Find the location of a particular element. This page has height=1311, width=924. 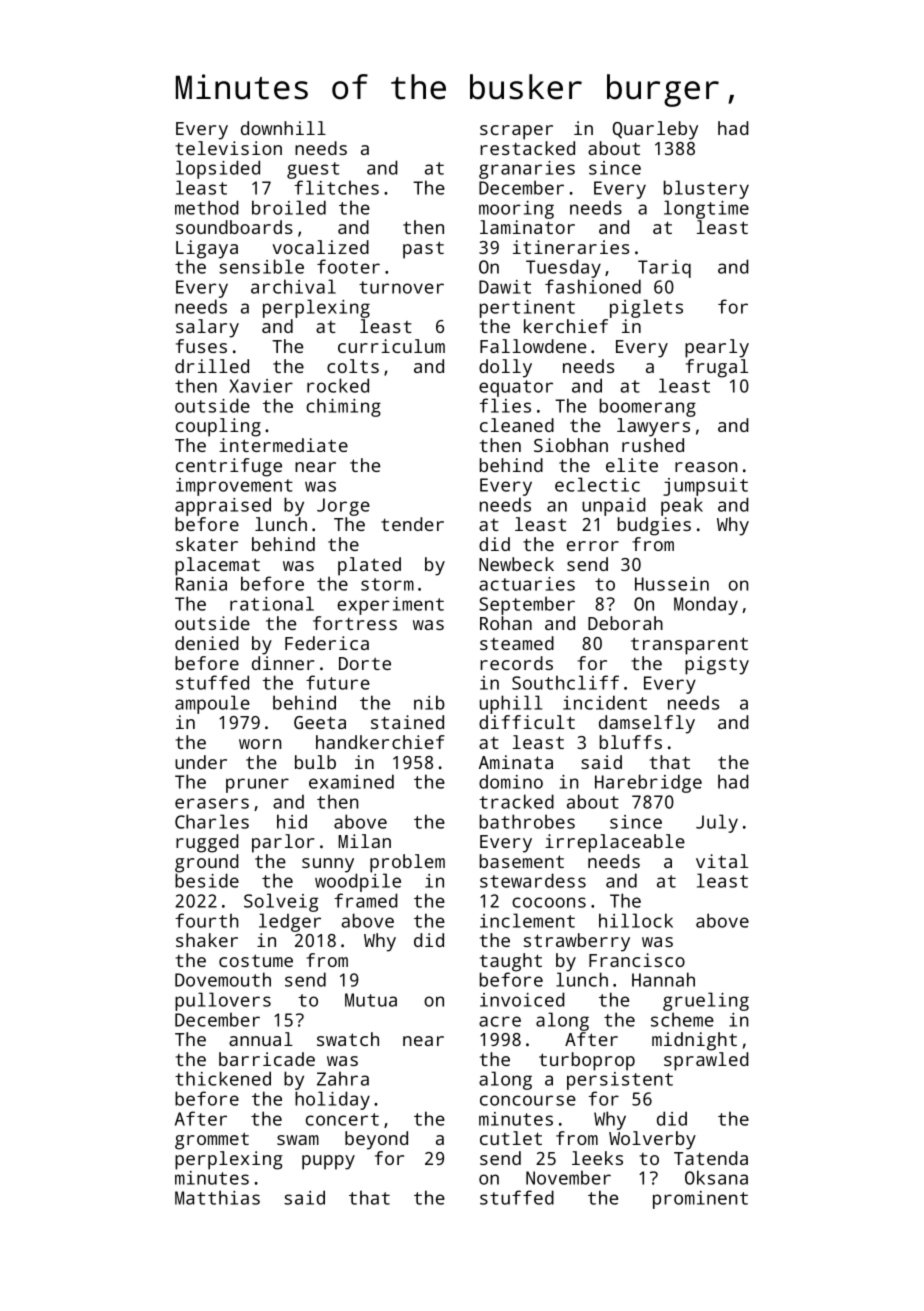

Hussein is located at coordinates (672, 584).
